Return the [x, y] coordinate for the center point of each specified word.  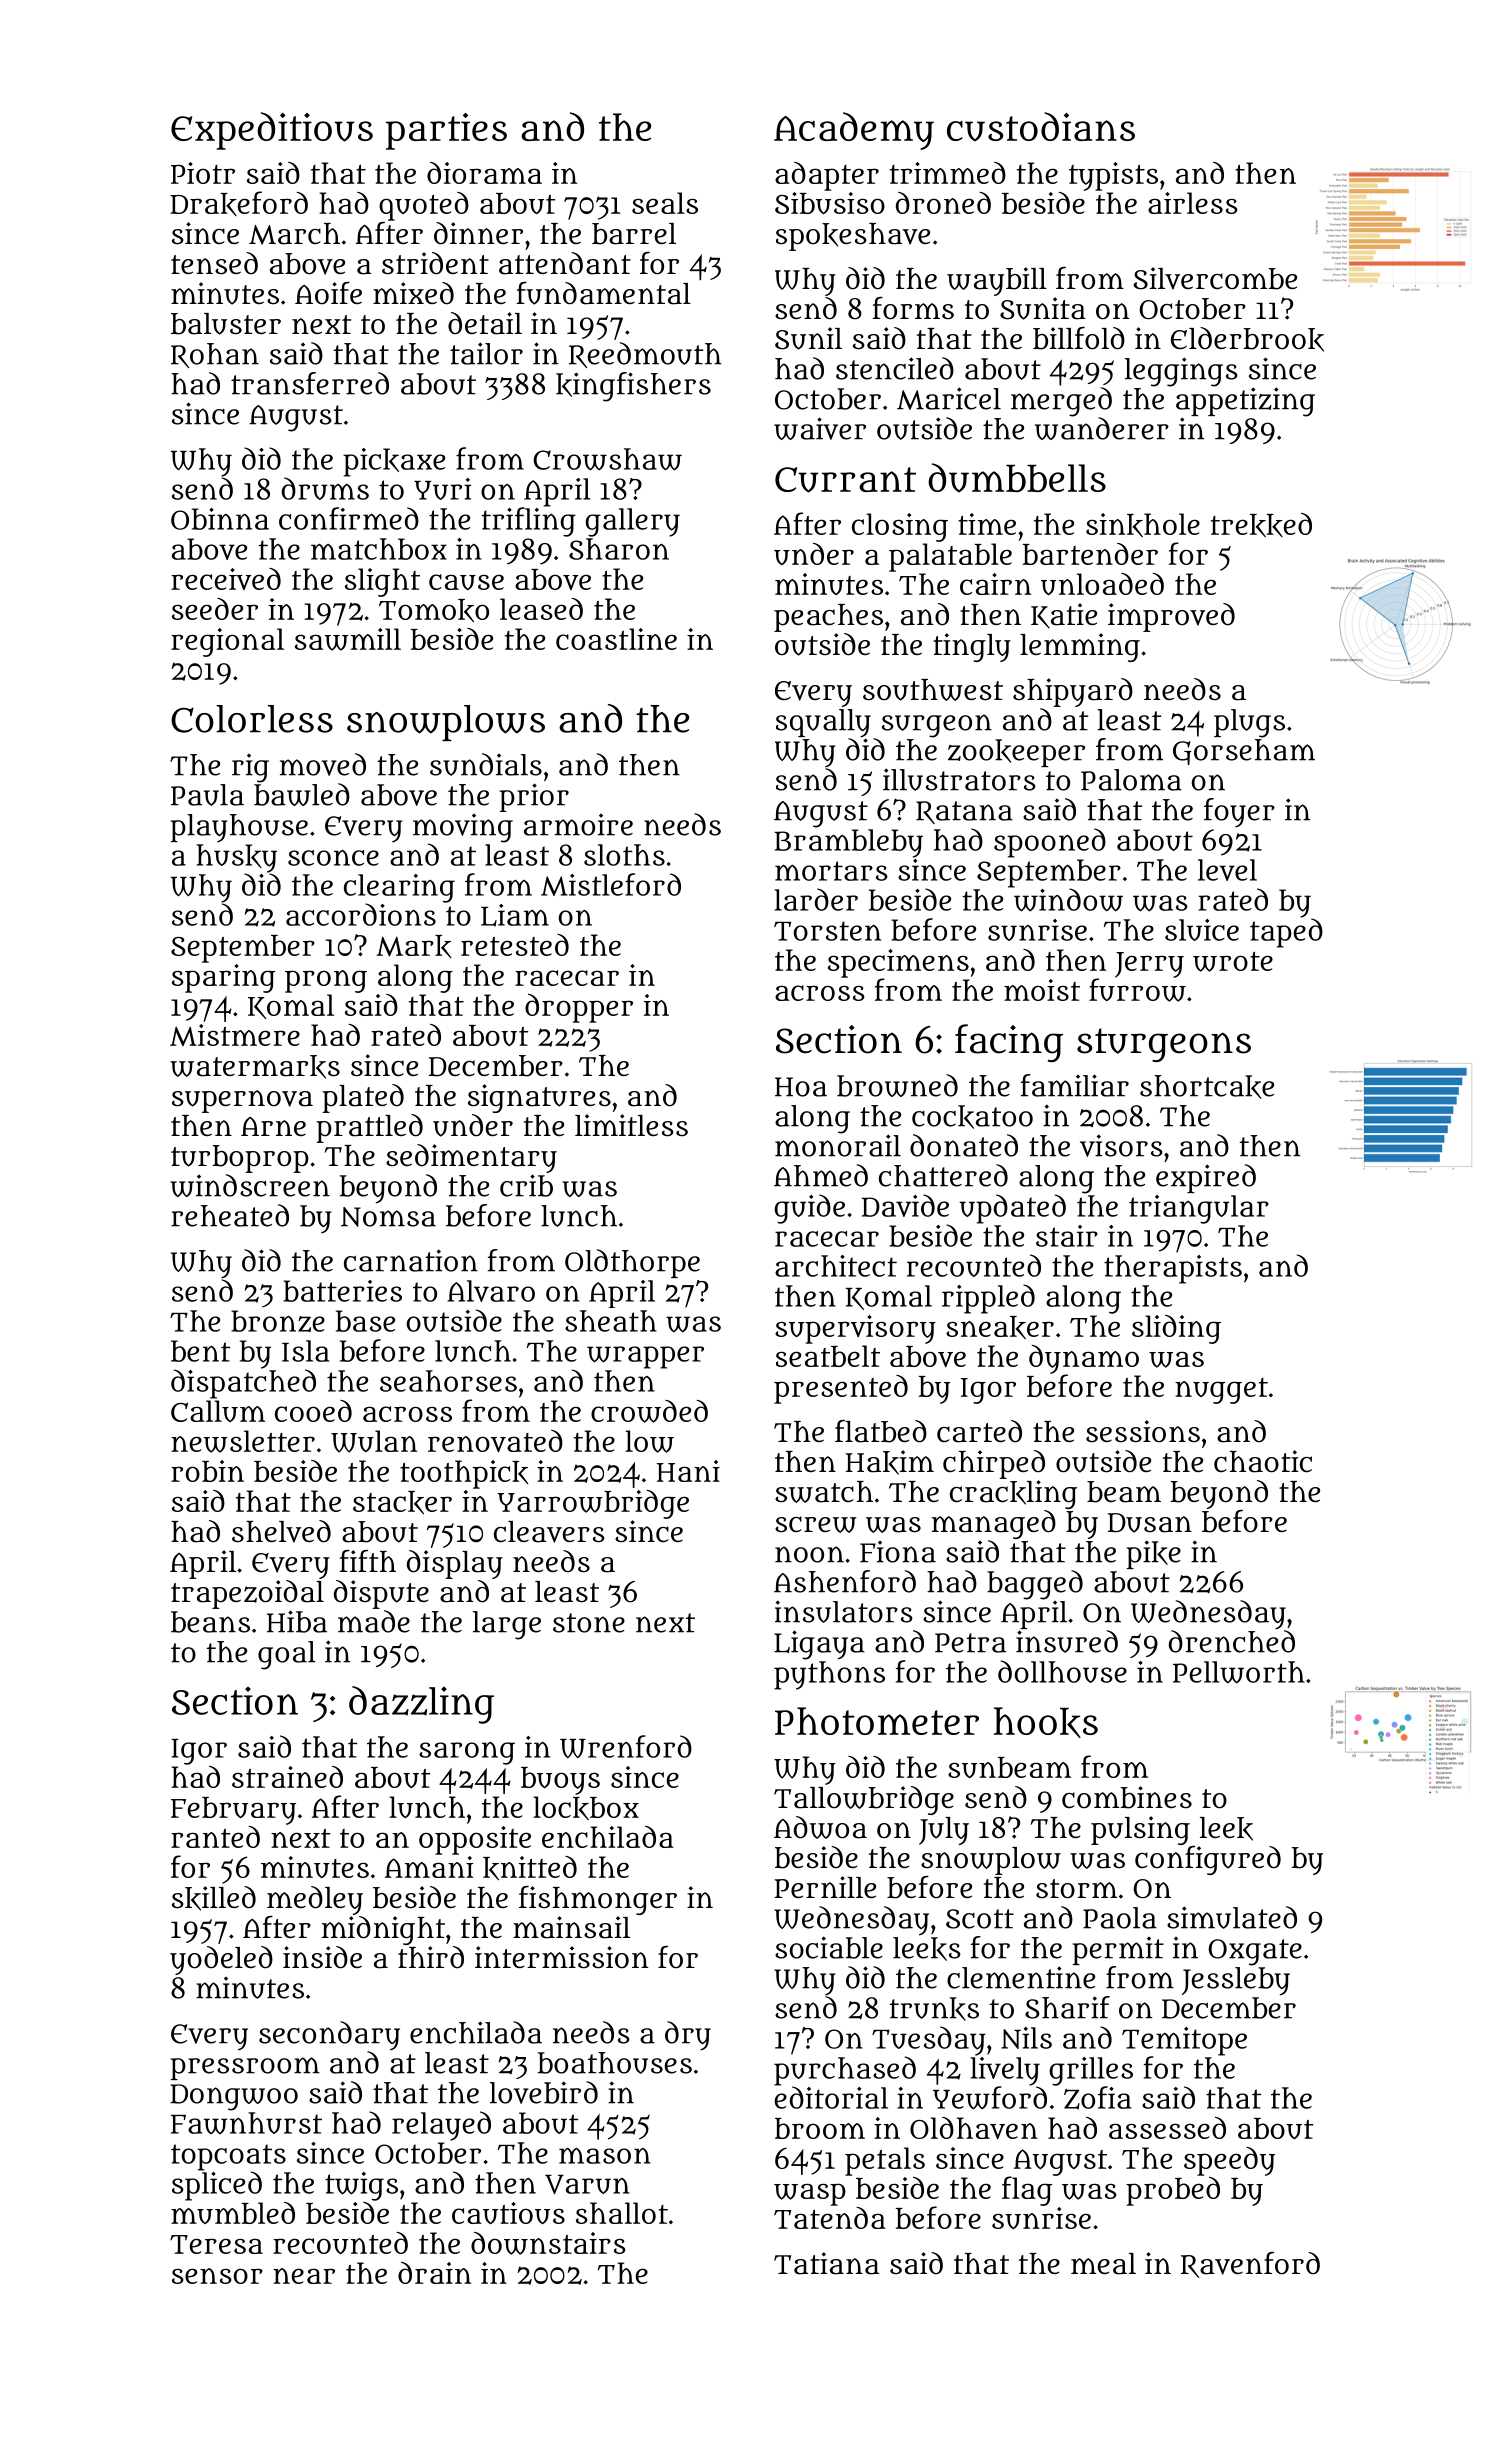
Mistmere [235, 1035]
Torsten [827, 931]
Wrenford [626, 1746]
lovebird [544, 2092]
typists [1113, 176]
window [1068, 900]
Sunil [808, 338]
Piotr [203, 173]
